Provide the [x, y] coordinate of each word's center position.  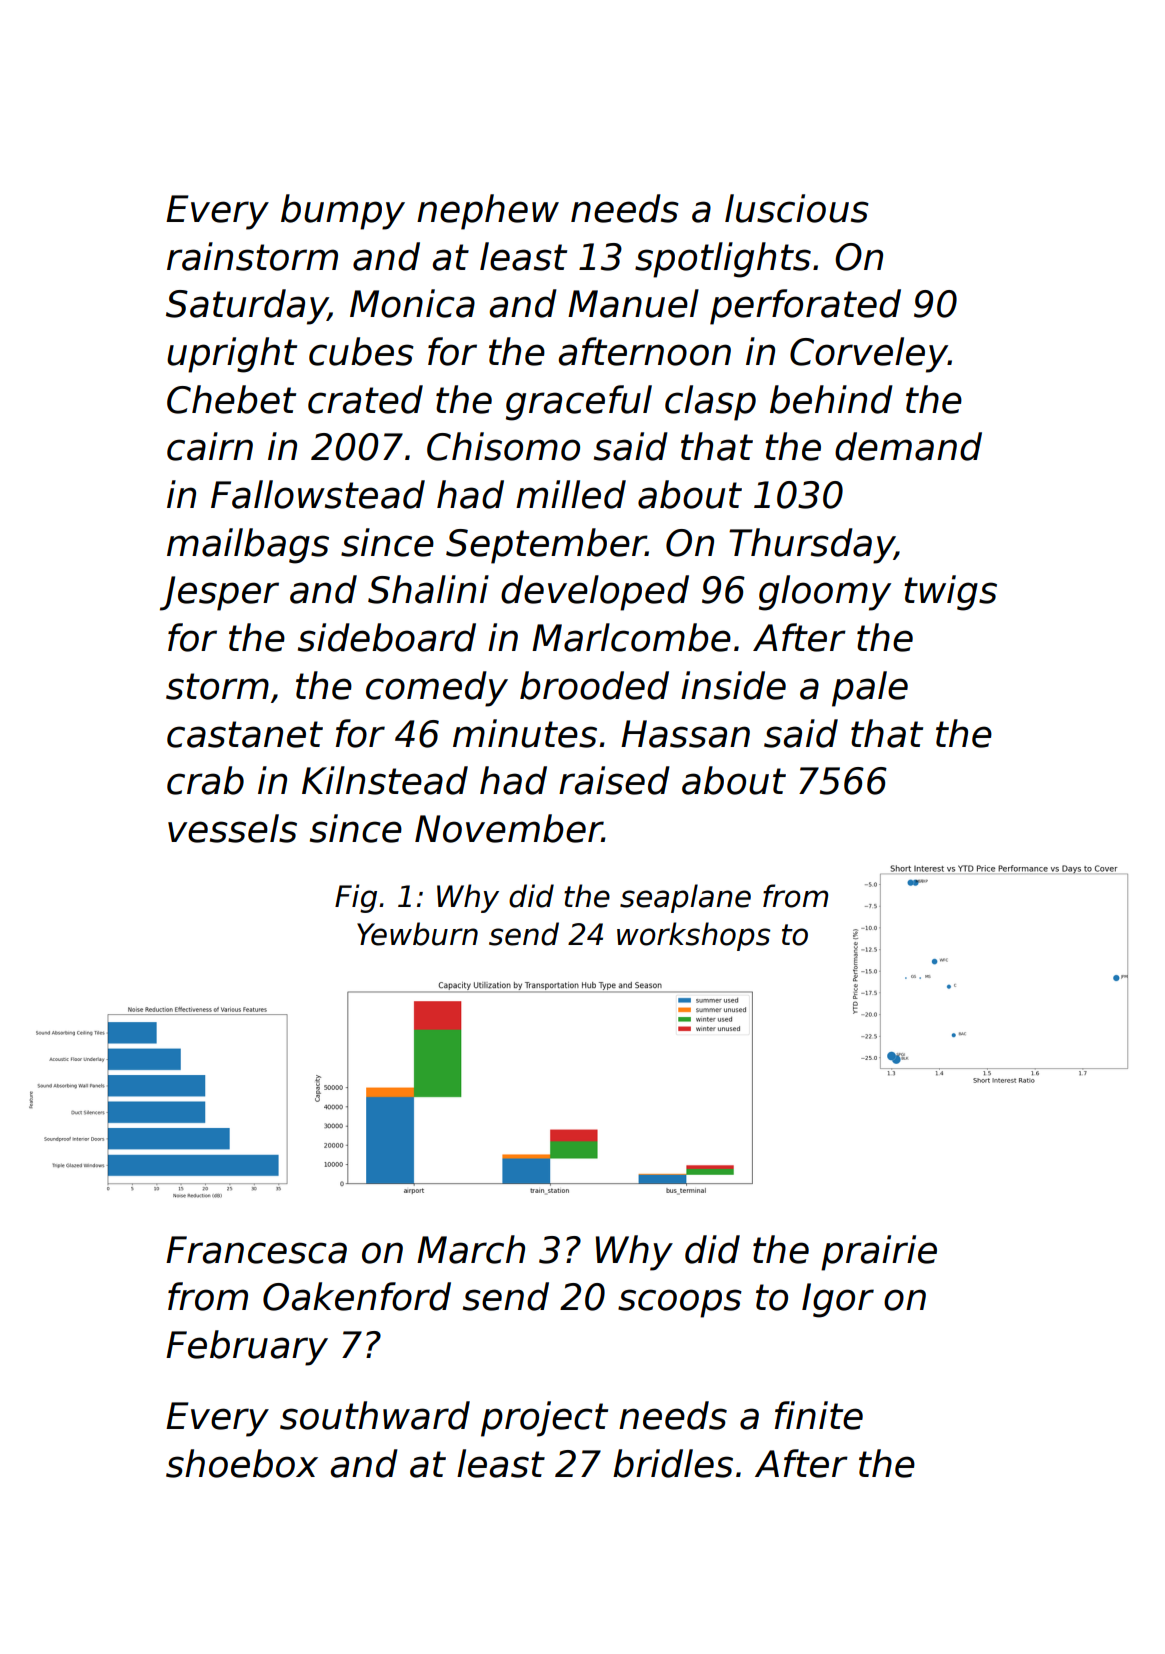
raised [614, 780]
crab [205, 780]
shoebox [242, 1463]
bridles [673, 1463]
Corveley [869, 355]
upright [232, 355]
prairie [879, 1253]
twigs [950, 593]
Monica [412, 303]
